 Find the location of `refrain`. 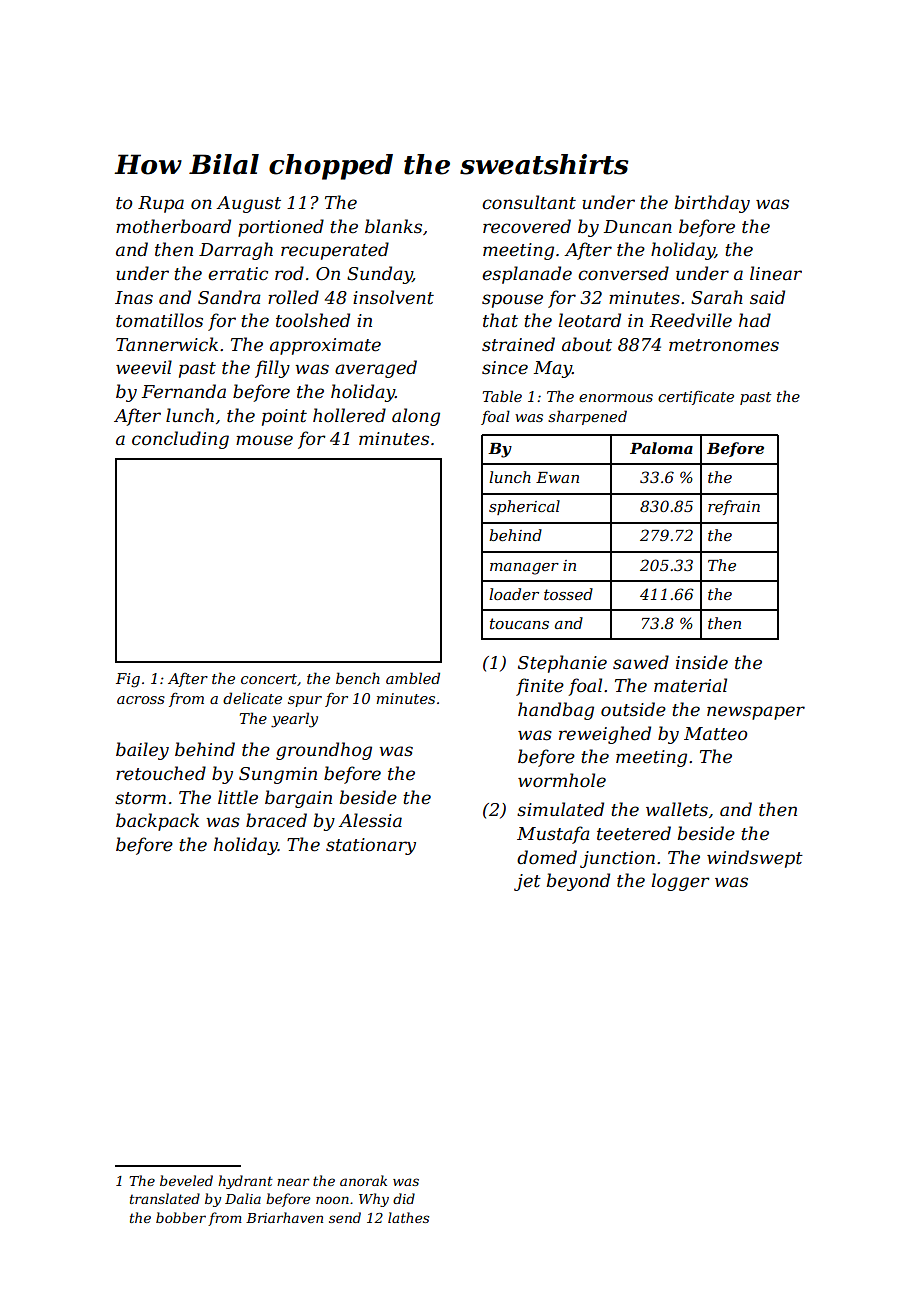

refrain is located at coordinates (734, 507).
